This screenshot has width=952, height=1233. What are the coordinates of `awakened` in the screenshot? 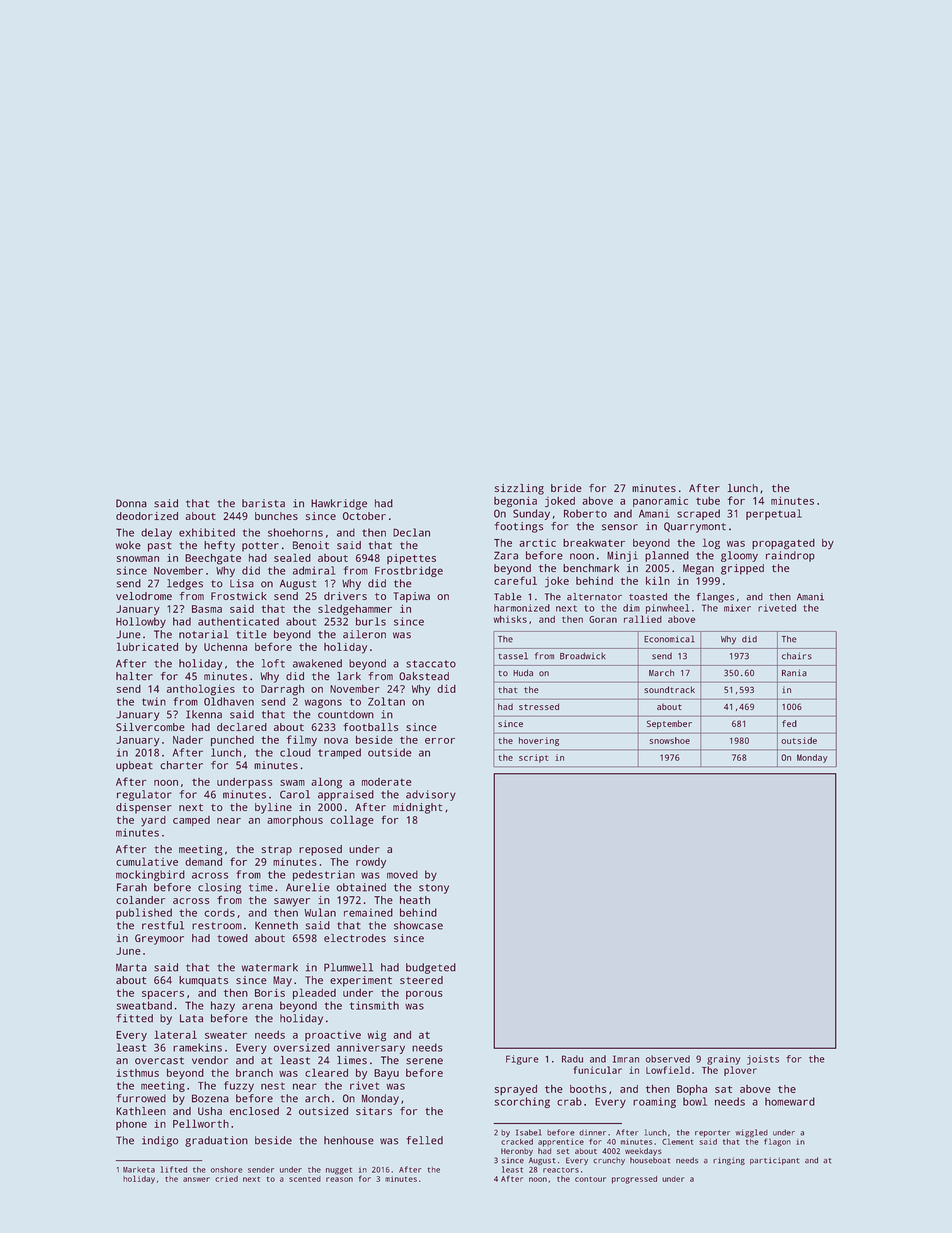 It's located at (317, 663).
